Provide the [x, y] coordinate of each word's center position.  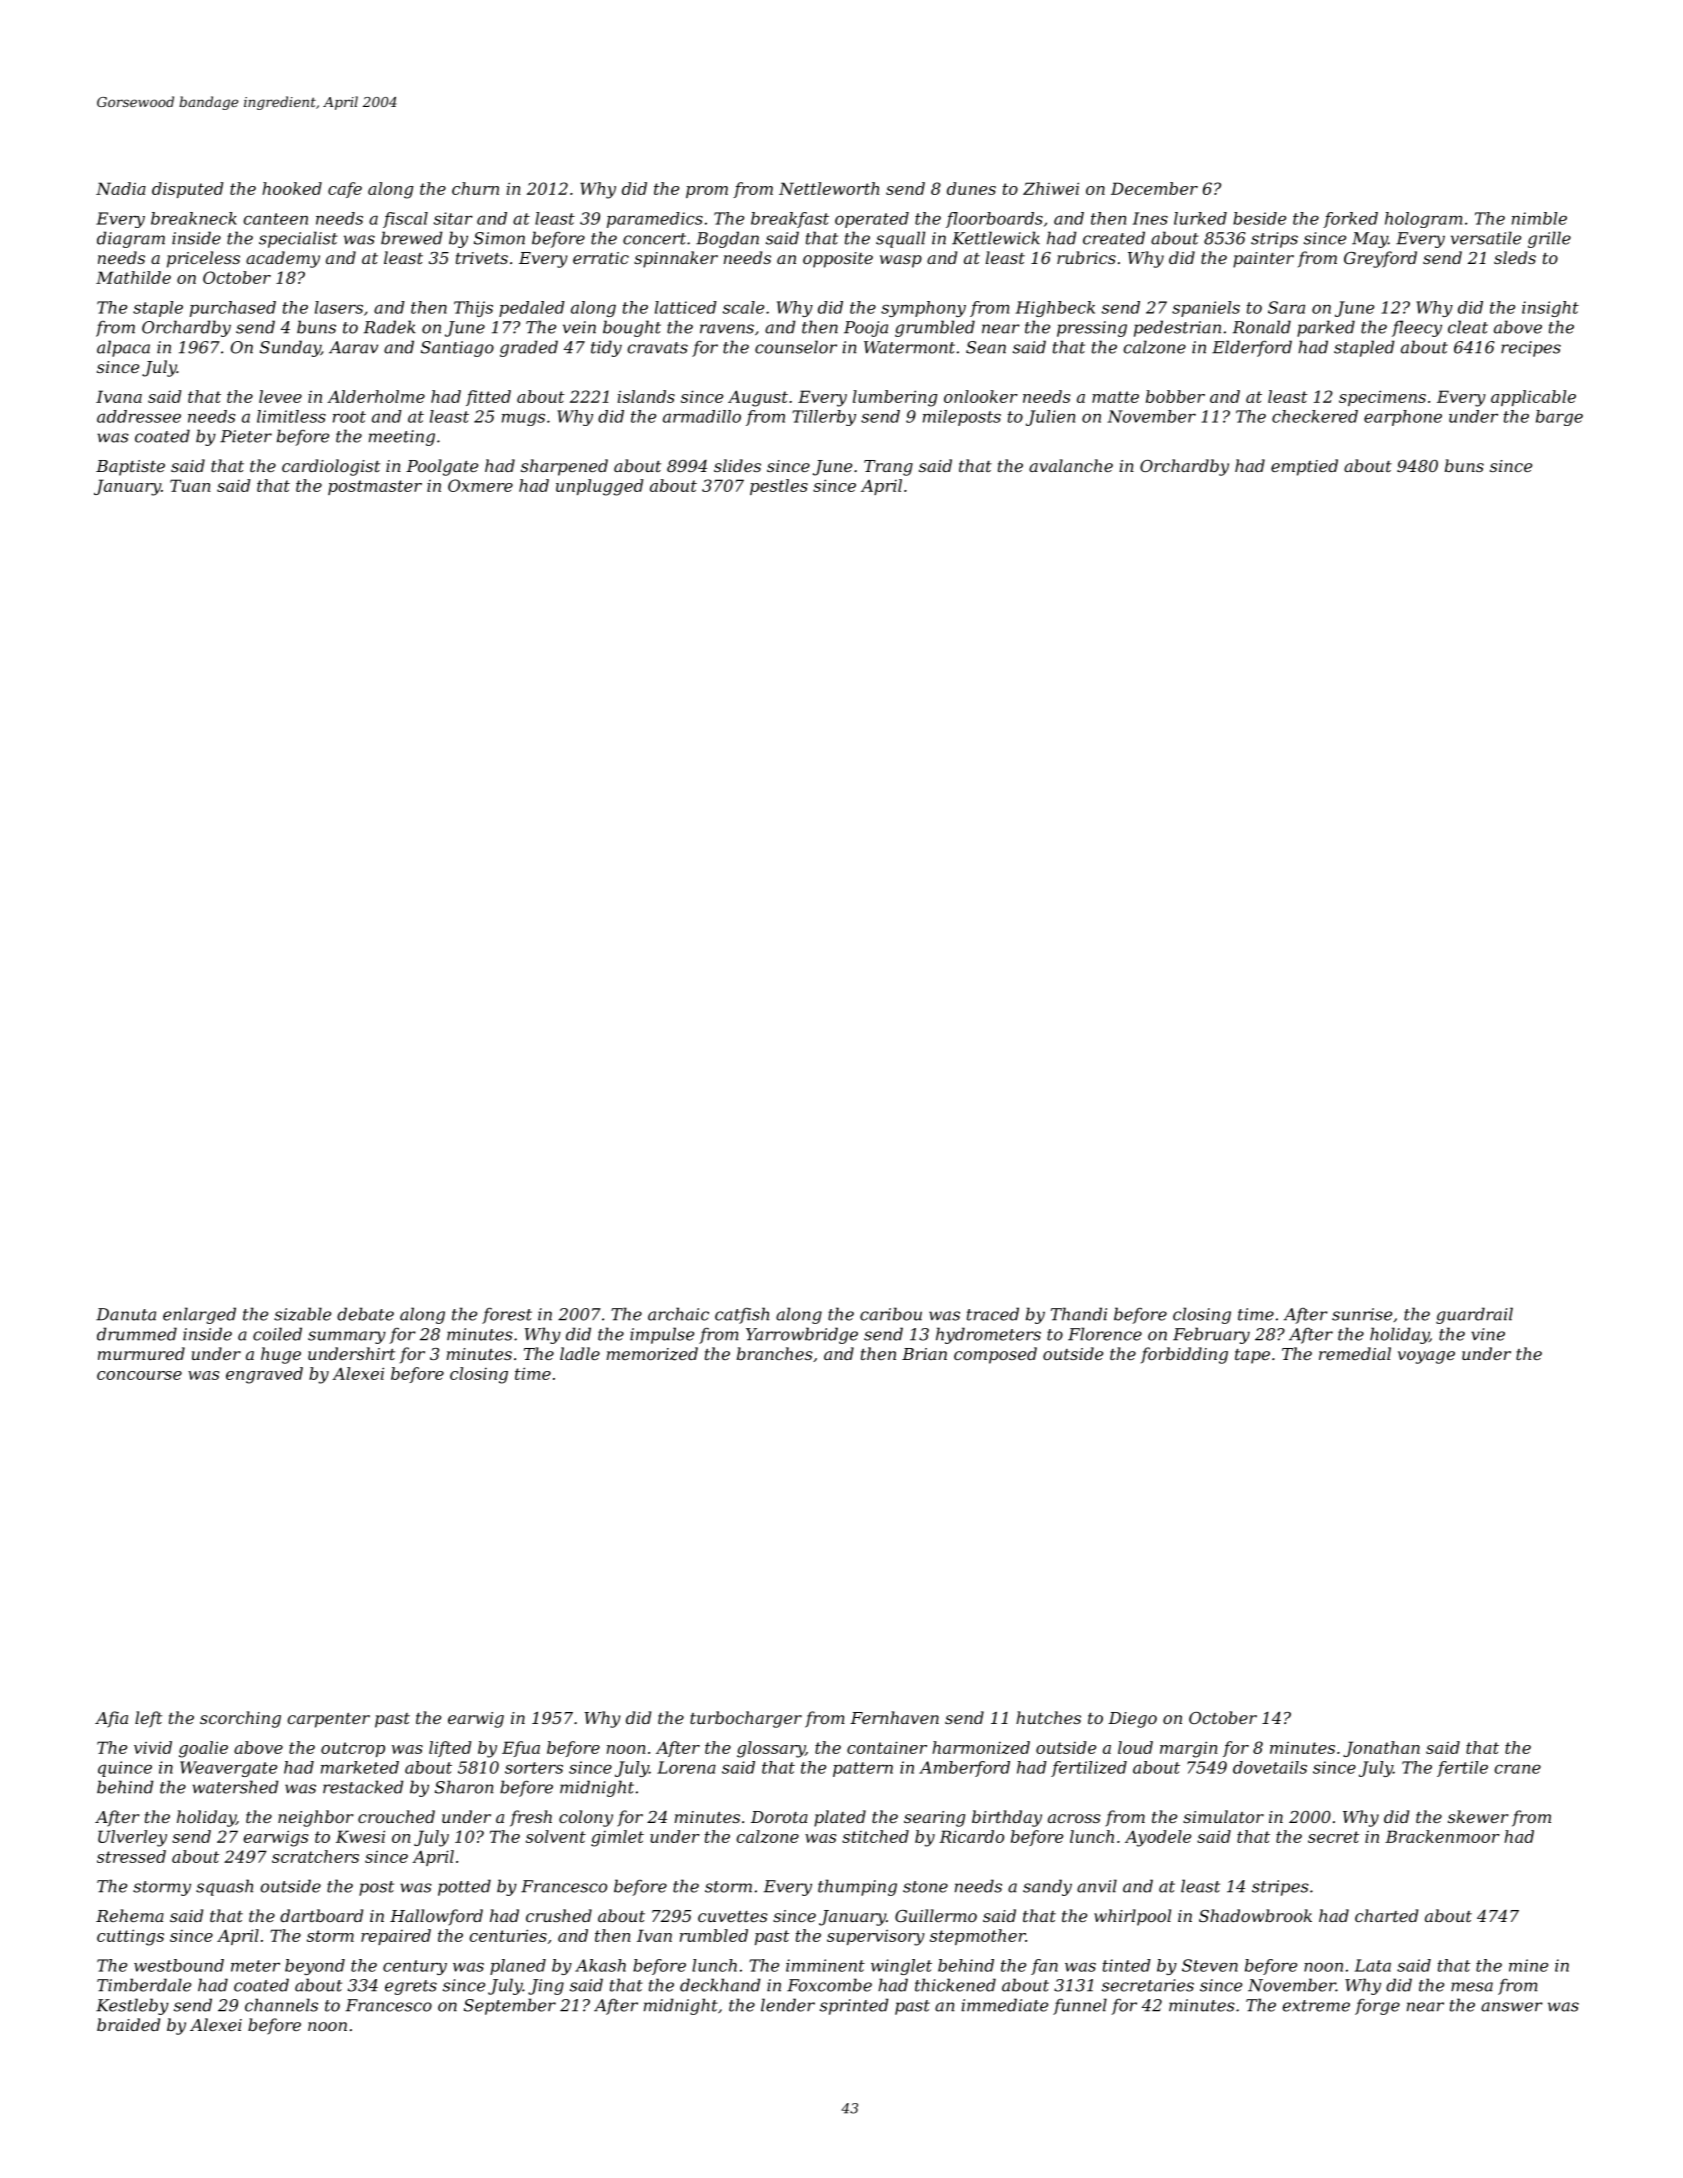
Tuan [190, 485]
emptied [1304, 467]
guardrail [1474, 1315]
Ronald [1262, 327]
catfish [742, 1315]
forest [507, 1316]
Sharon [464, 1787]
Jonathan [1381, 1749]
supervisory [876, 1937]
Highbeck [1055, 309]
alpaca [123, 348]
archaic [678, 1314]
